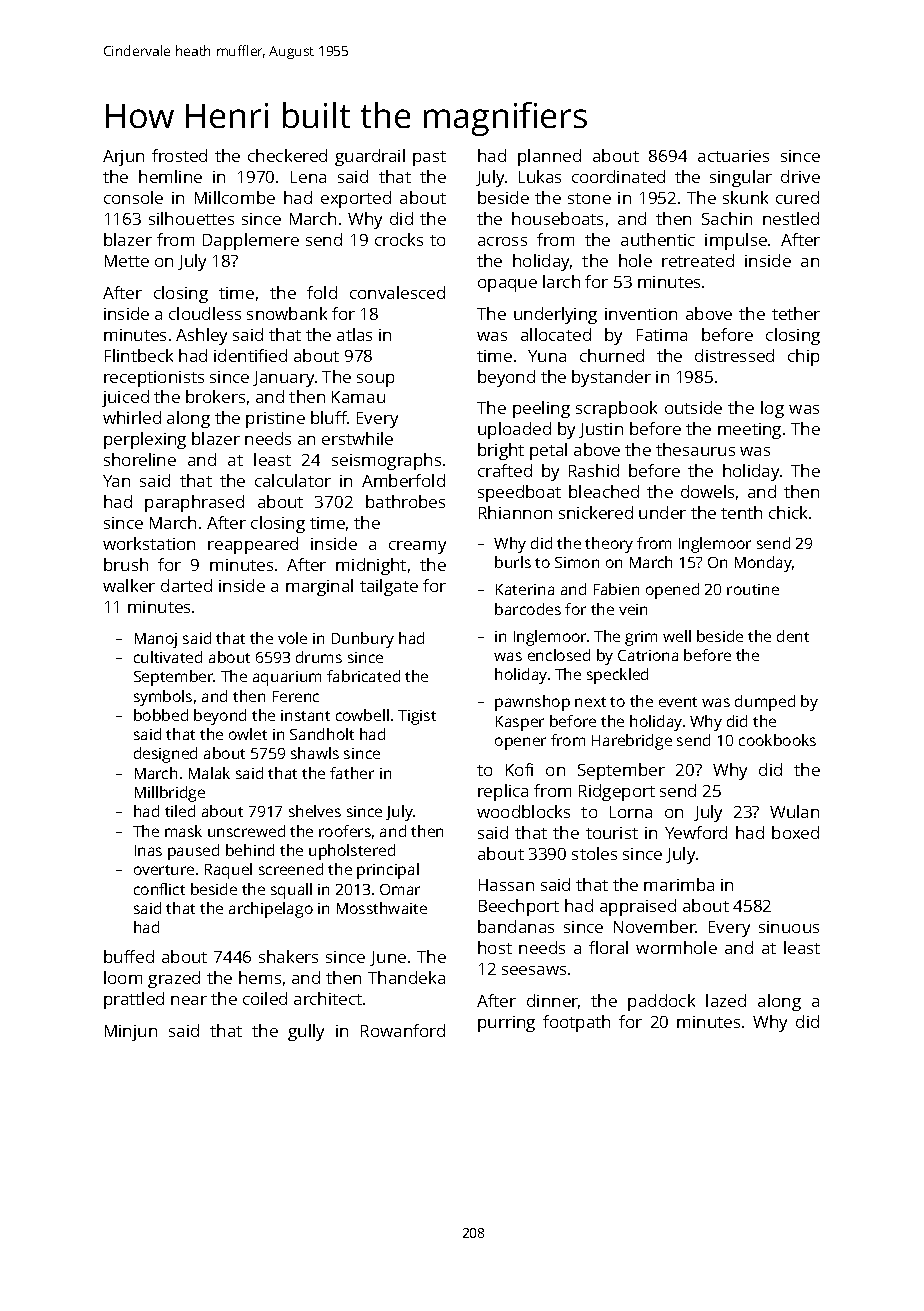 The width and height of the screenshot is (924, 1311). Describe the element at coordinates (789, 927) in the screenshot. I see `sinuous` at that location.
